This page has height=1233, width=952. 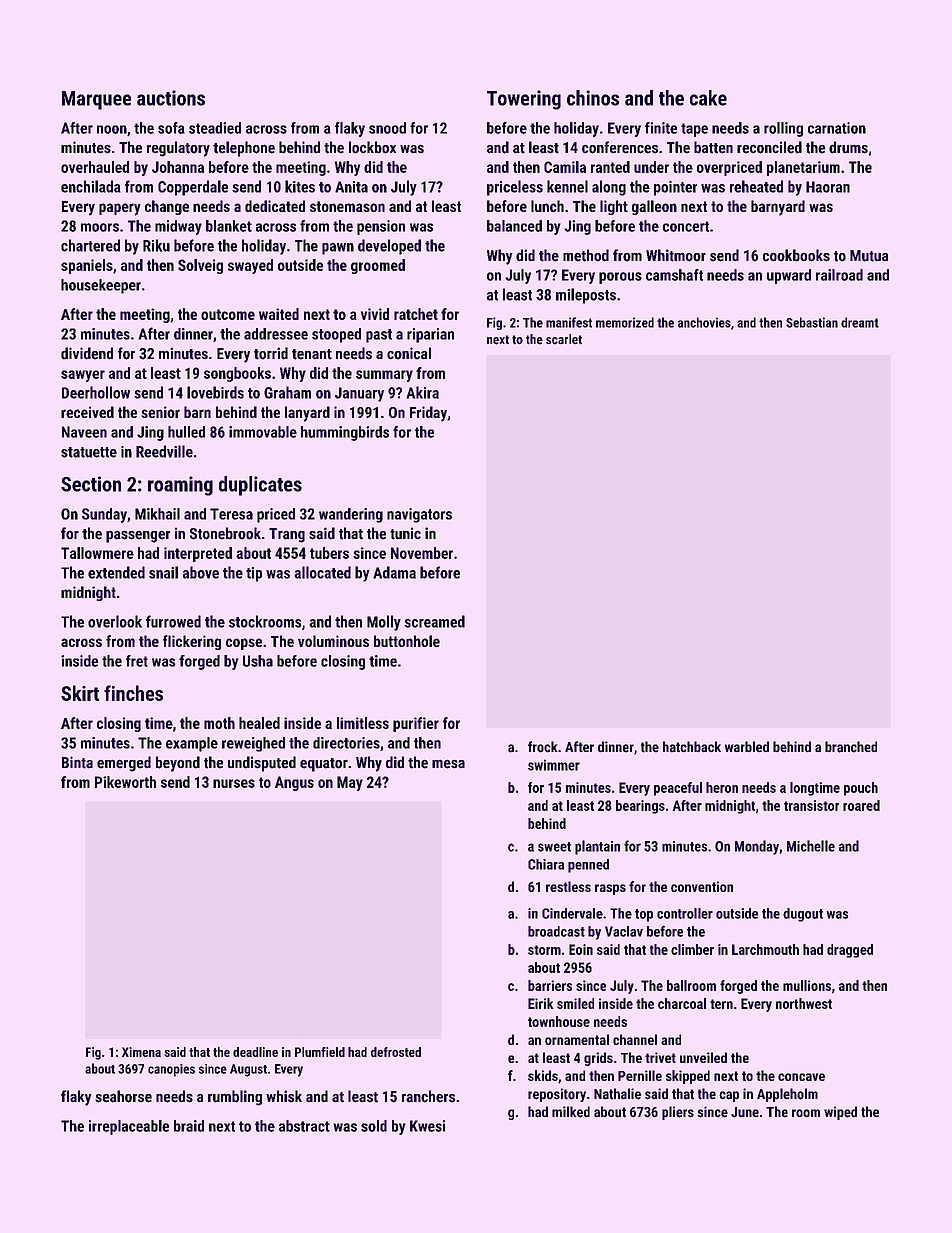 I want to click on Adama, so click(x=394, y=572).
